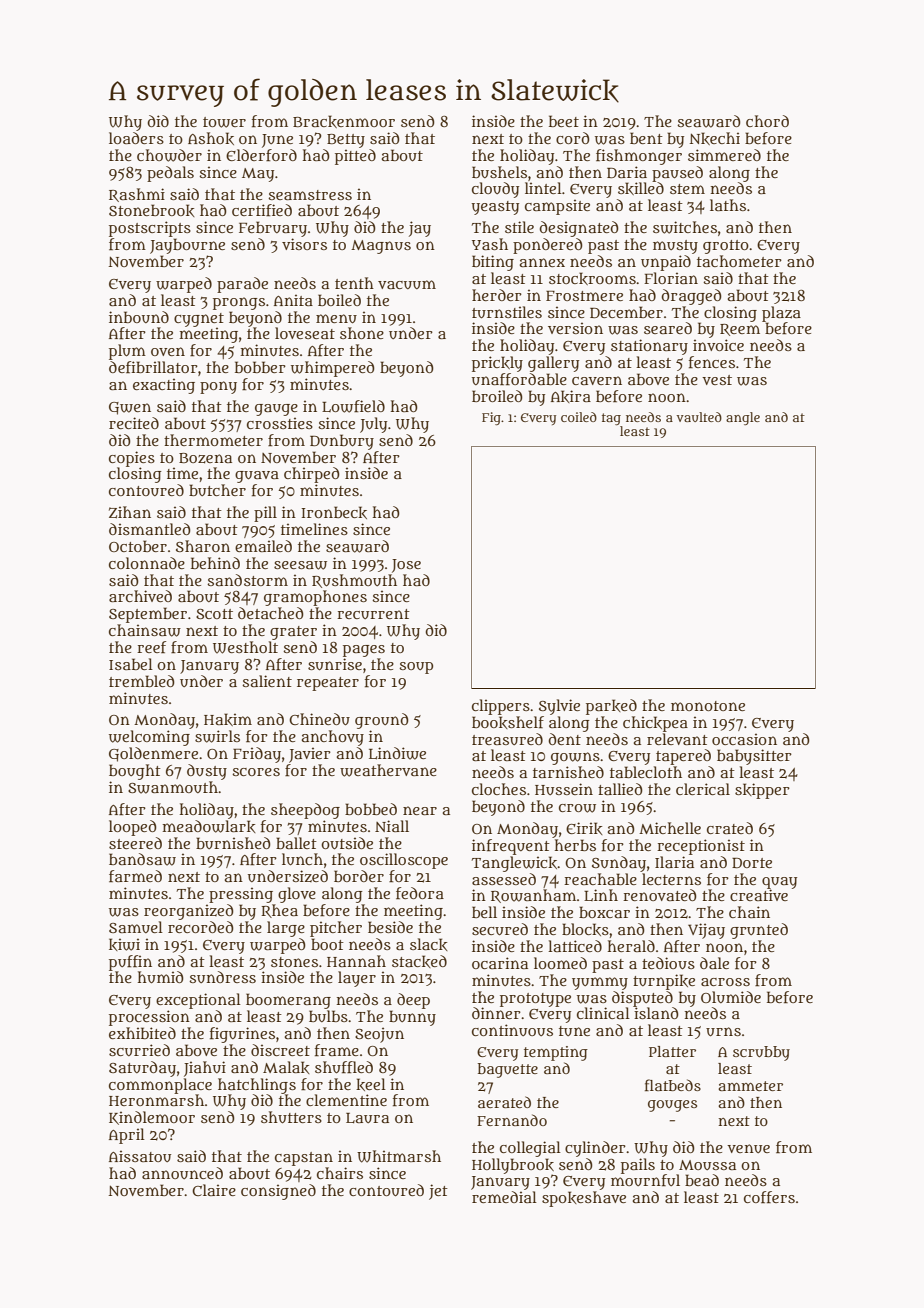  I want to click on butcher, so click(217, 490).
